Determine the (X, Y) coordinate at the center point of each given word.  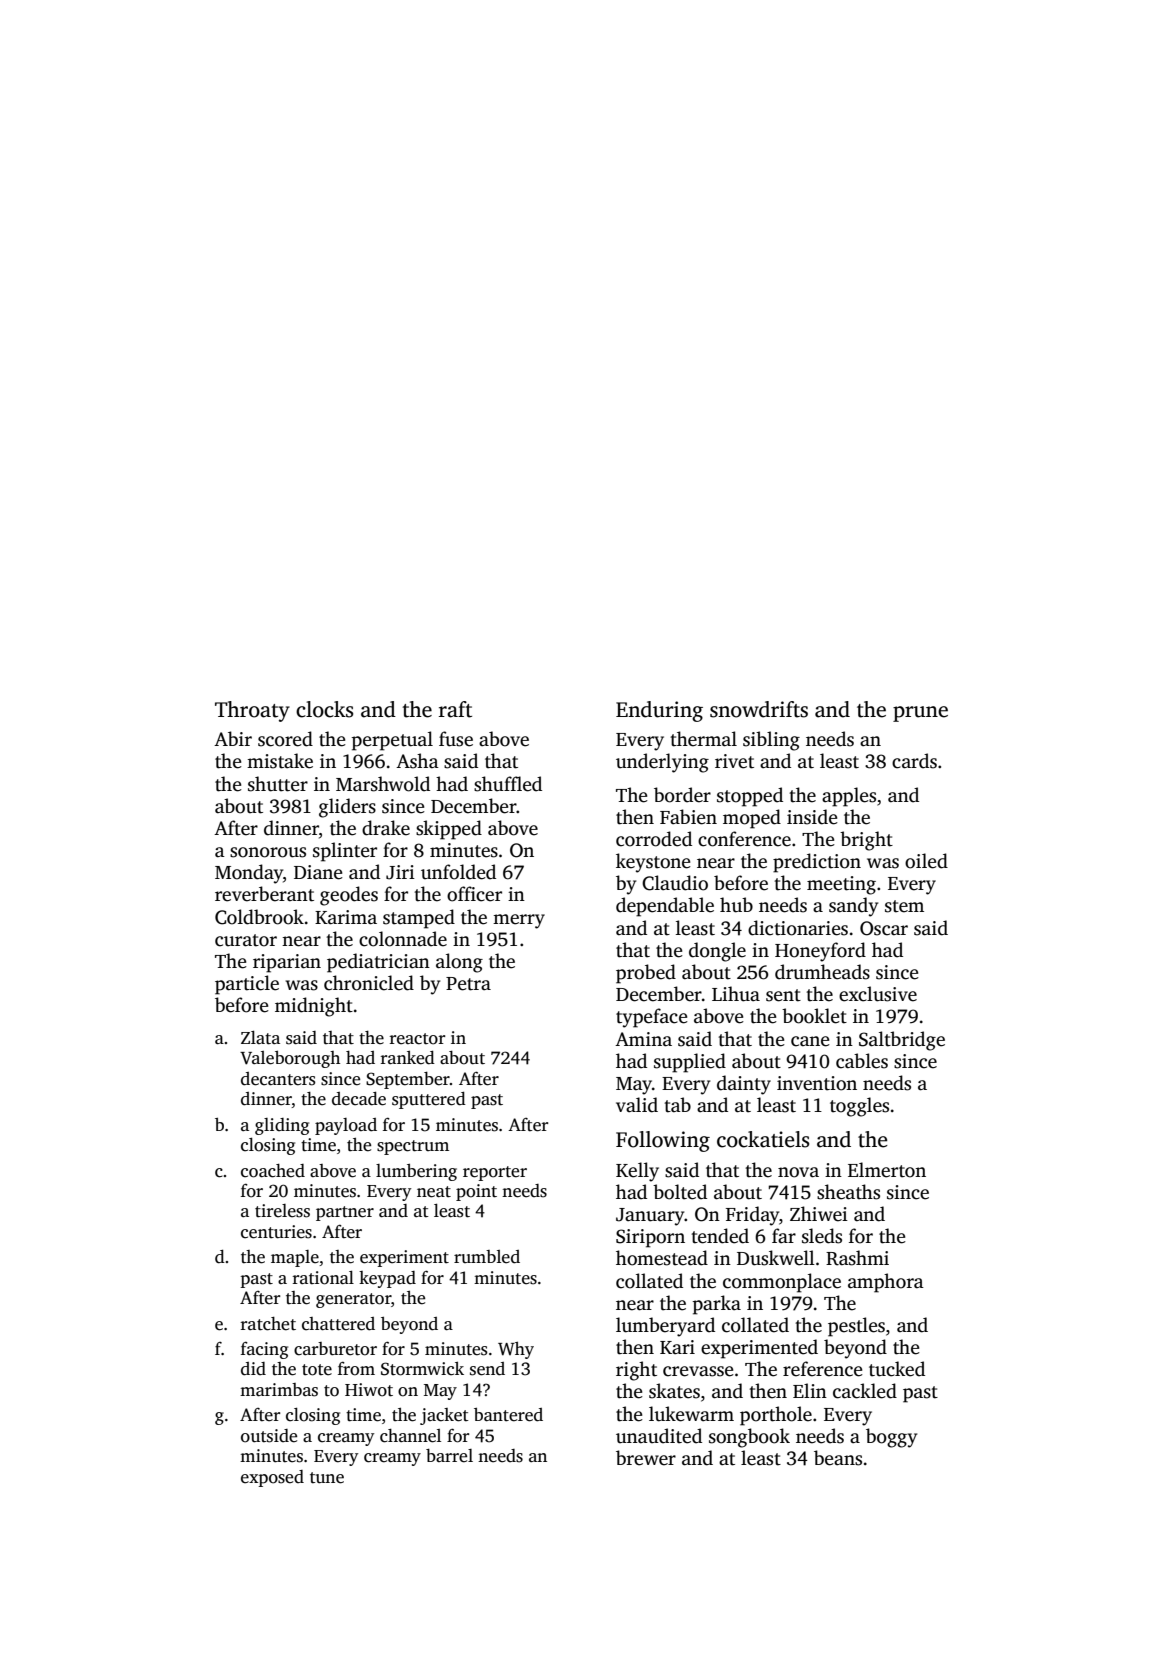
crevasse (698, 1371)
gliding (282, 1126)
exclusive (878, 994)
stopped (750, 797)
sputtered (429, 1100)
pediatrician (378, 963)
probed (646, 974)
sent (783, 995)
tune (327, 1478)
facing (264, 1350)
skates (674, 1391)
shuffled (508, 784)
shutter (278, 784)
